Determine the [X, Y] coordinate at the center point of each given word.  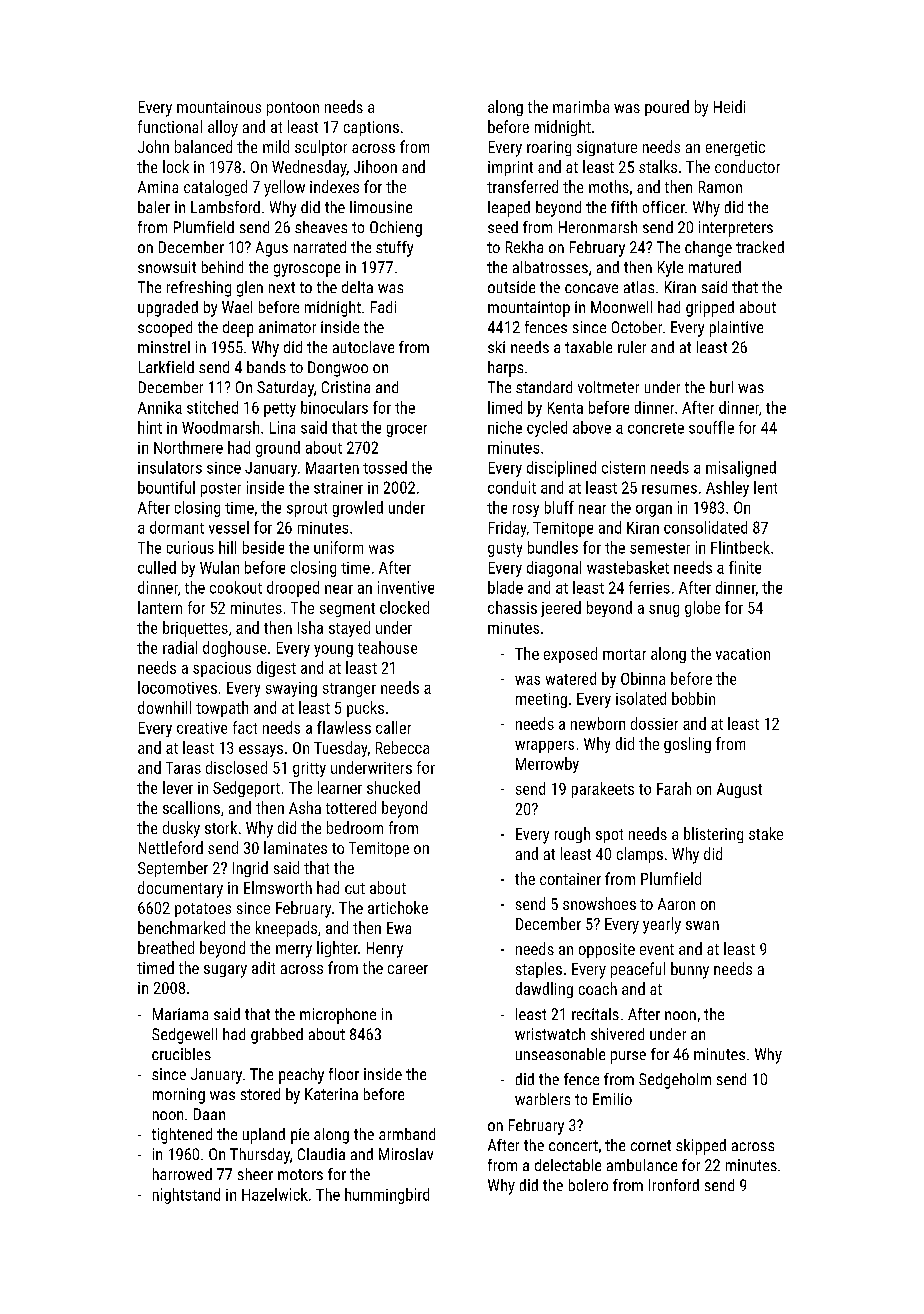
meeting [541, 700]
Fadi [383, 307]
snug [664, 611]
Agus [272, 249]
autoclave [363, 347]
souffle [711, 427]
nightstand [186, 1196]
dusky [181, 829]
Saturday [285, 389]
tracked [760, 247]
